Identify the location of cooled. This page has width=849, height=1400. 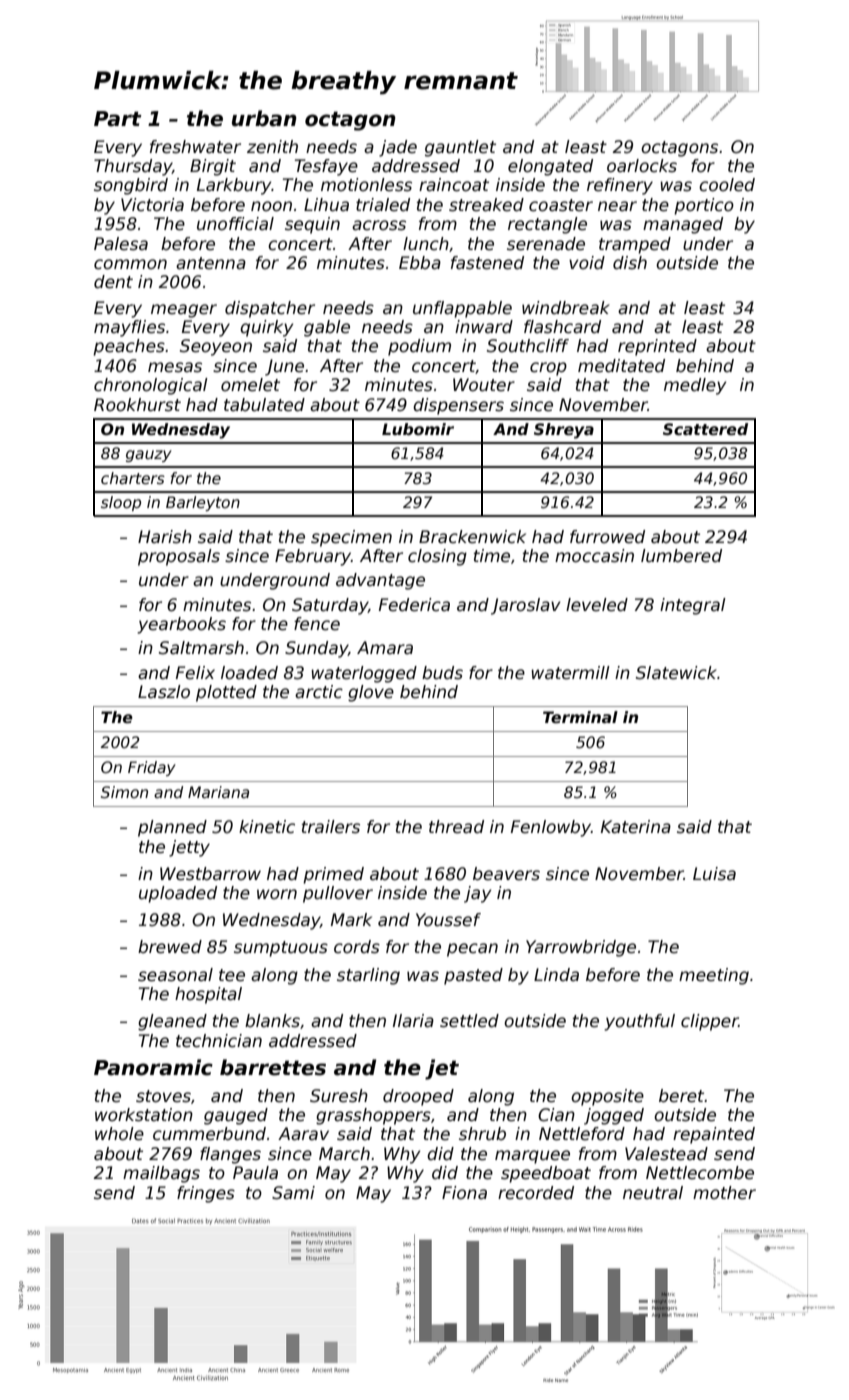
(727, 185).
